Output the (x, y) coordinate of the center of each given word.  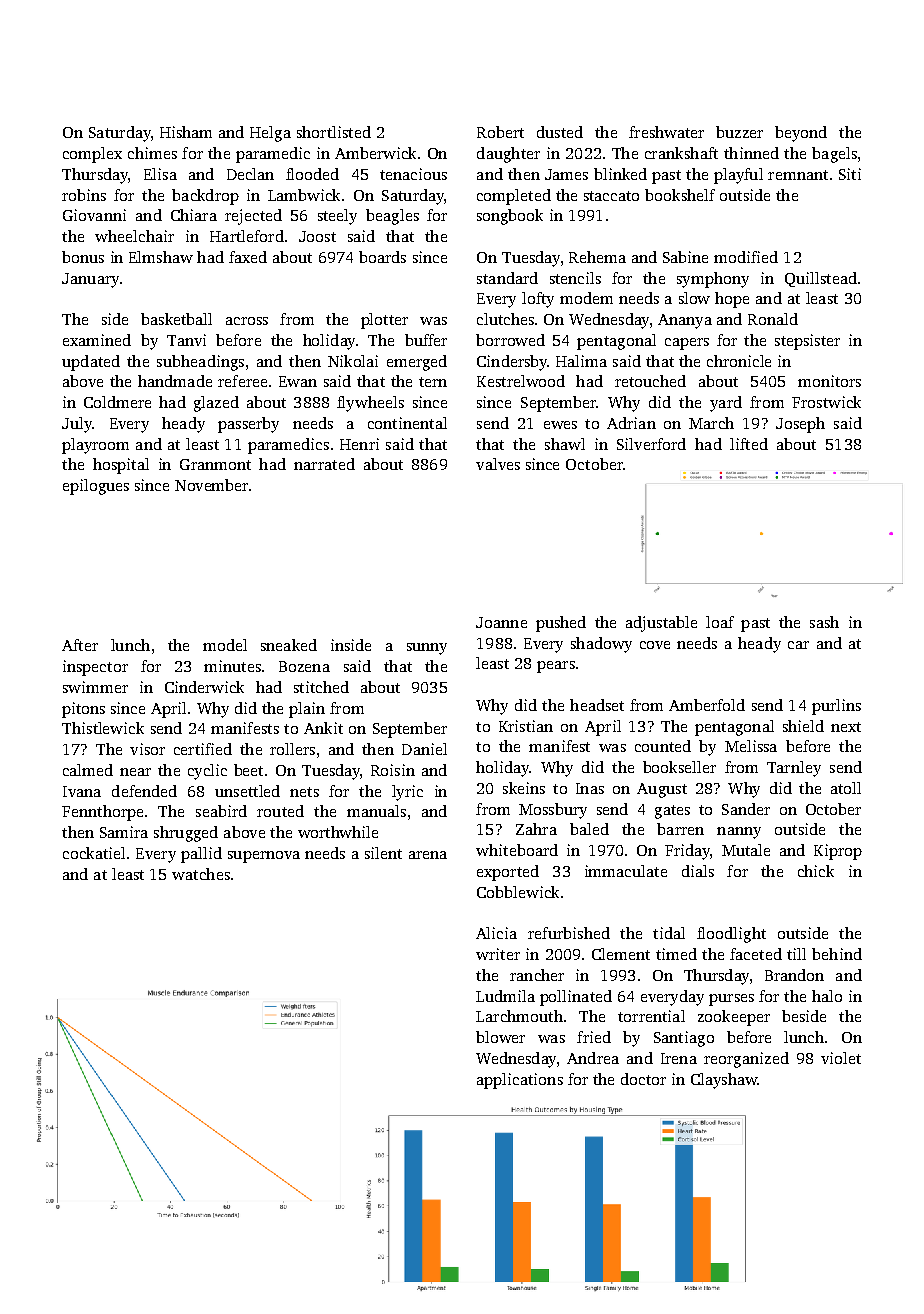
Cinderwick (204, 687)
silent (383, 853)
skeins (524, 788)
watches (201, 874)
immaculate (626, 871)
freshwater (666, 132)
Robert (500, 132)
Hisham (186, 132)
